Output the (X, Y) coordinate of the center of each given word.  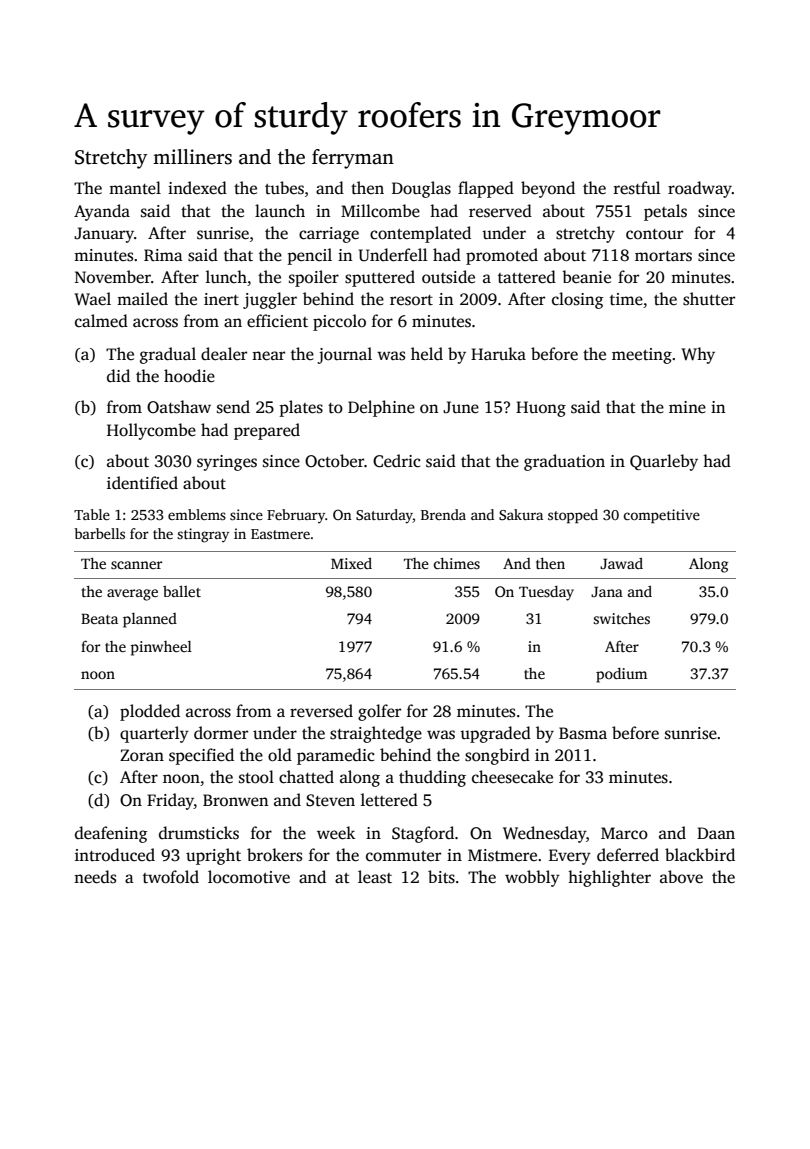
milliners (192, 157)
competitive (662, 516)
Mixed (351, 563)
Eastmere (280, 534)
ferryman (353, 159)
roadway (700, 189)
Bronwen (235, 800)
